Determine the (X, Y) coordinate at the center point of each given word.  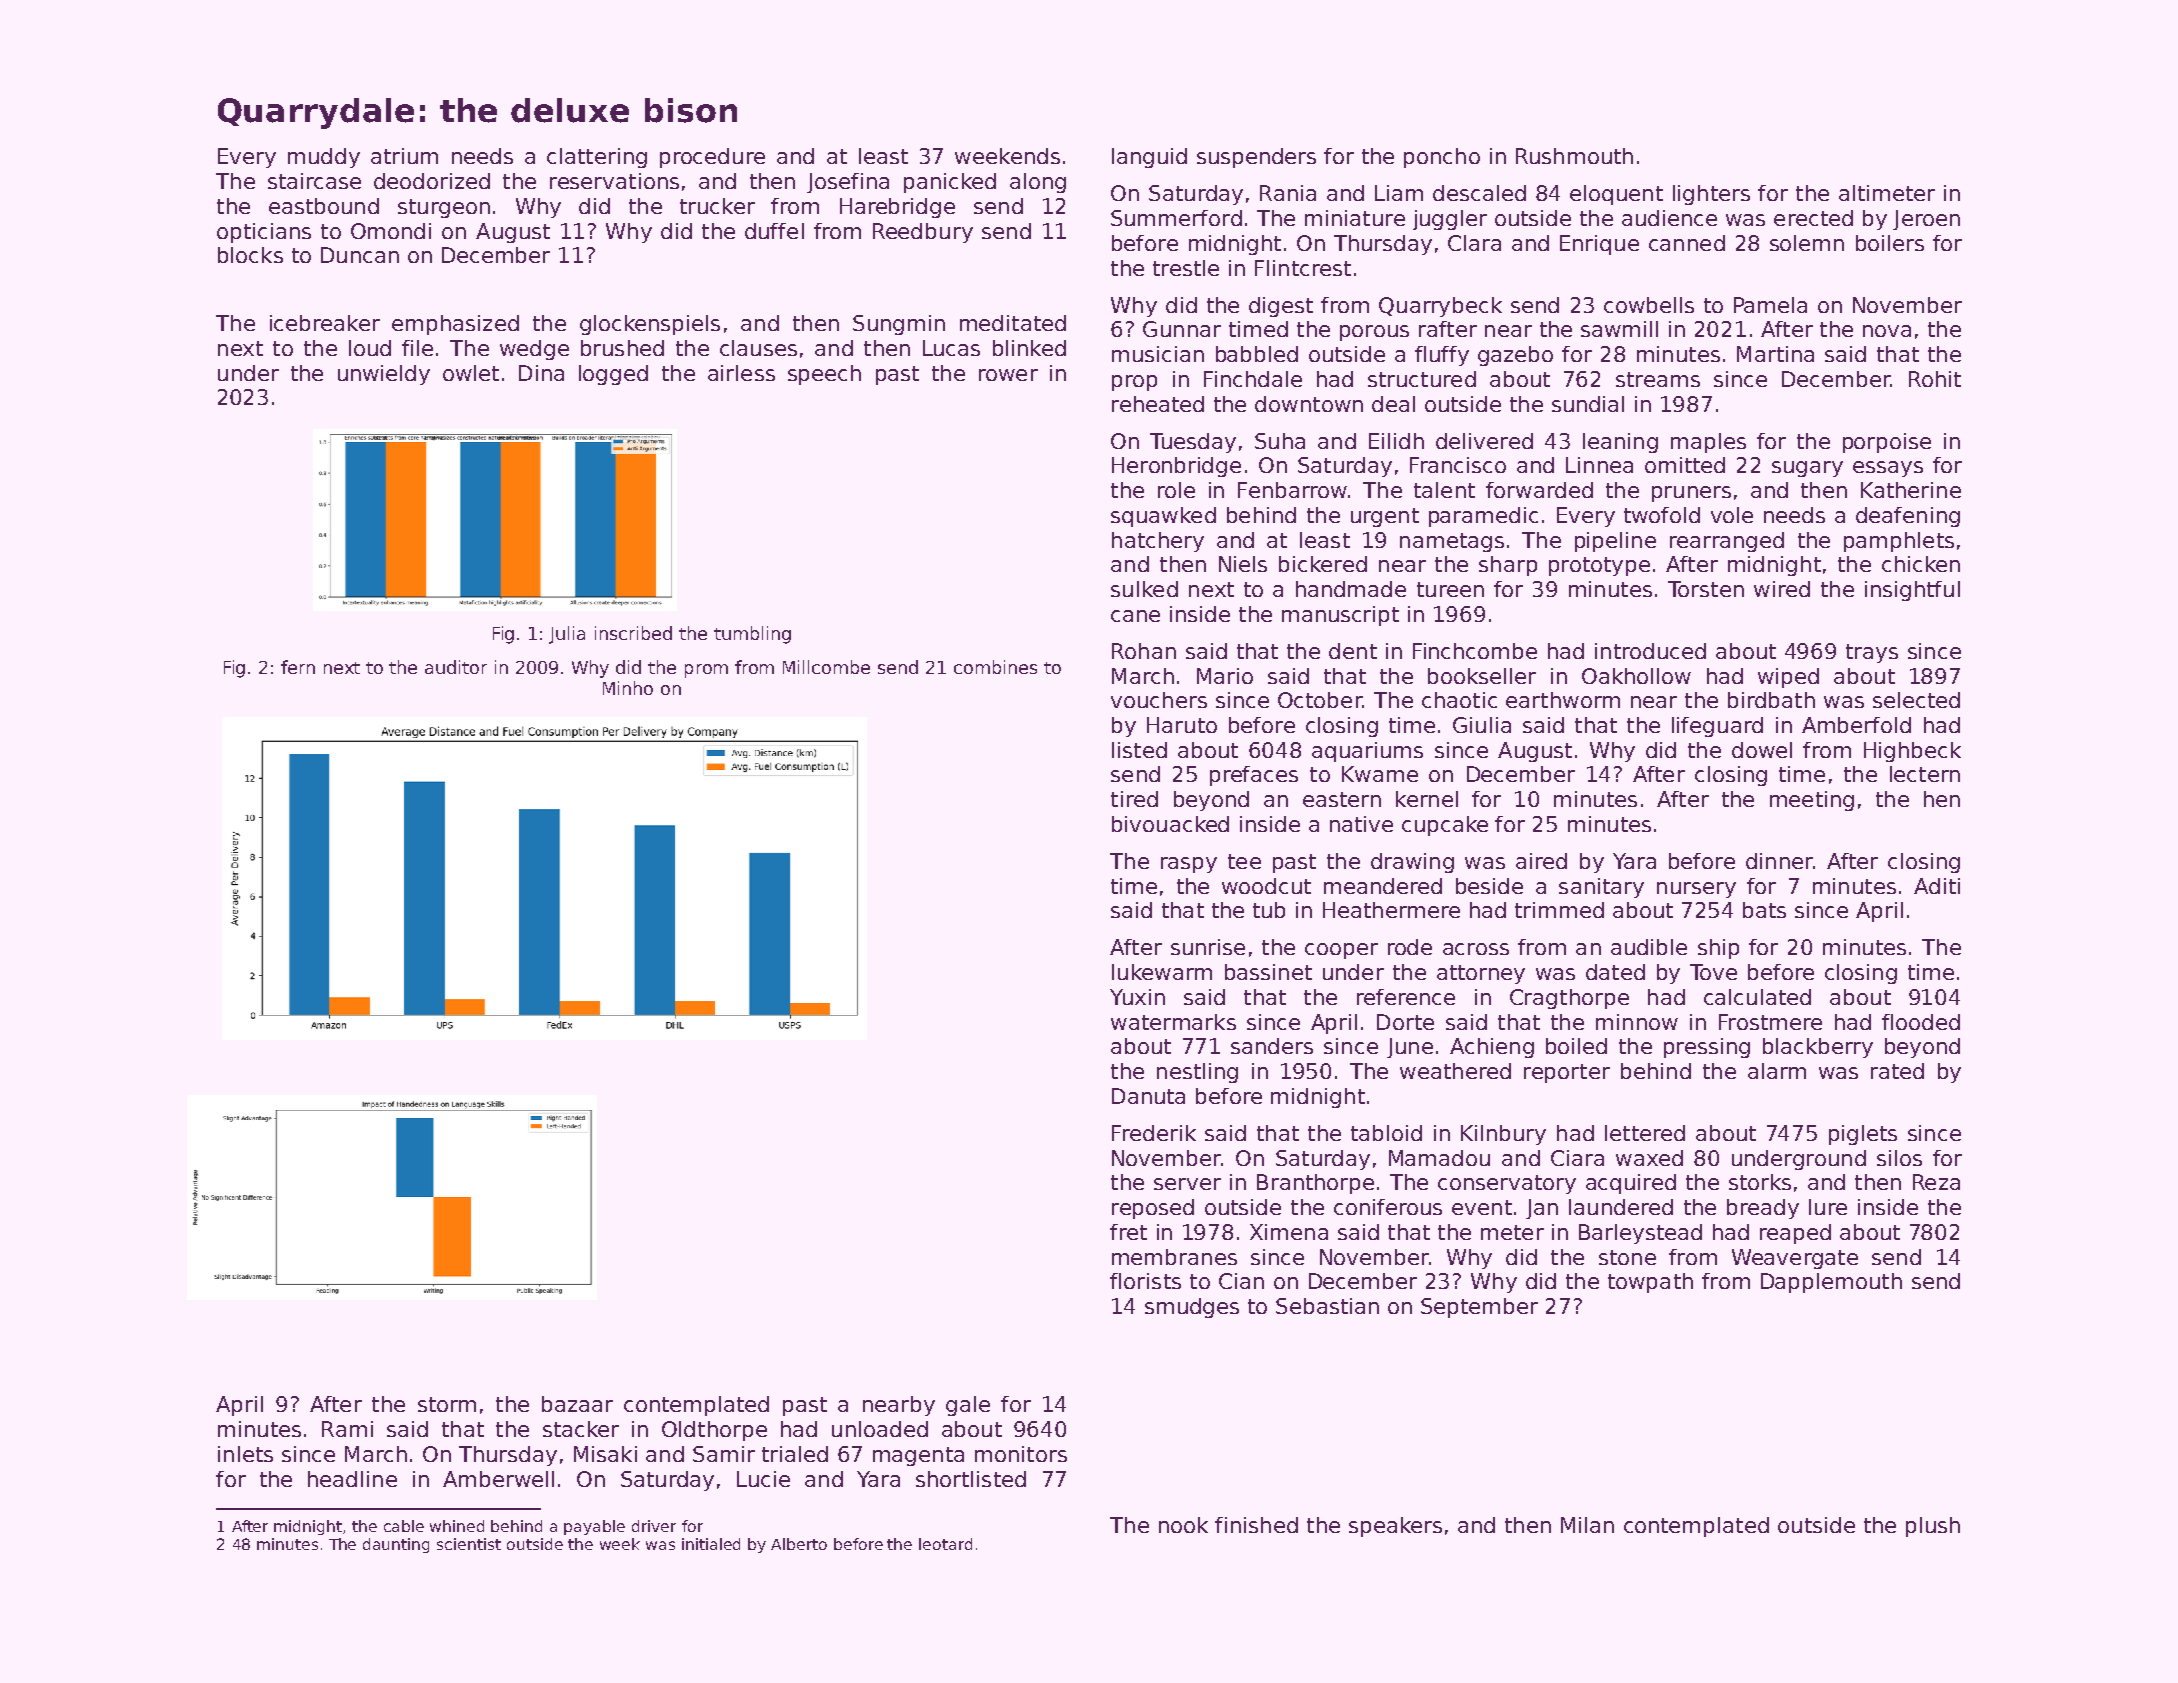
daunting (396, 1545)
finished (1256, 1525)
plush (1933, 1527)
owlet (471, 373)
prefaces (1254, 776)
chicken (1921, 564)
